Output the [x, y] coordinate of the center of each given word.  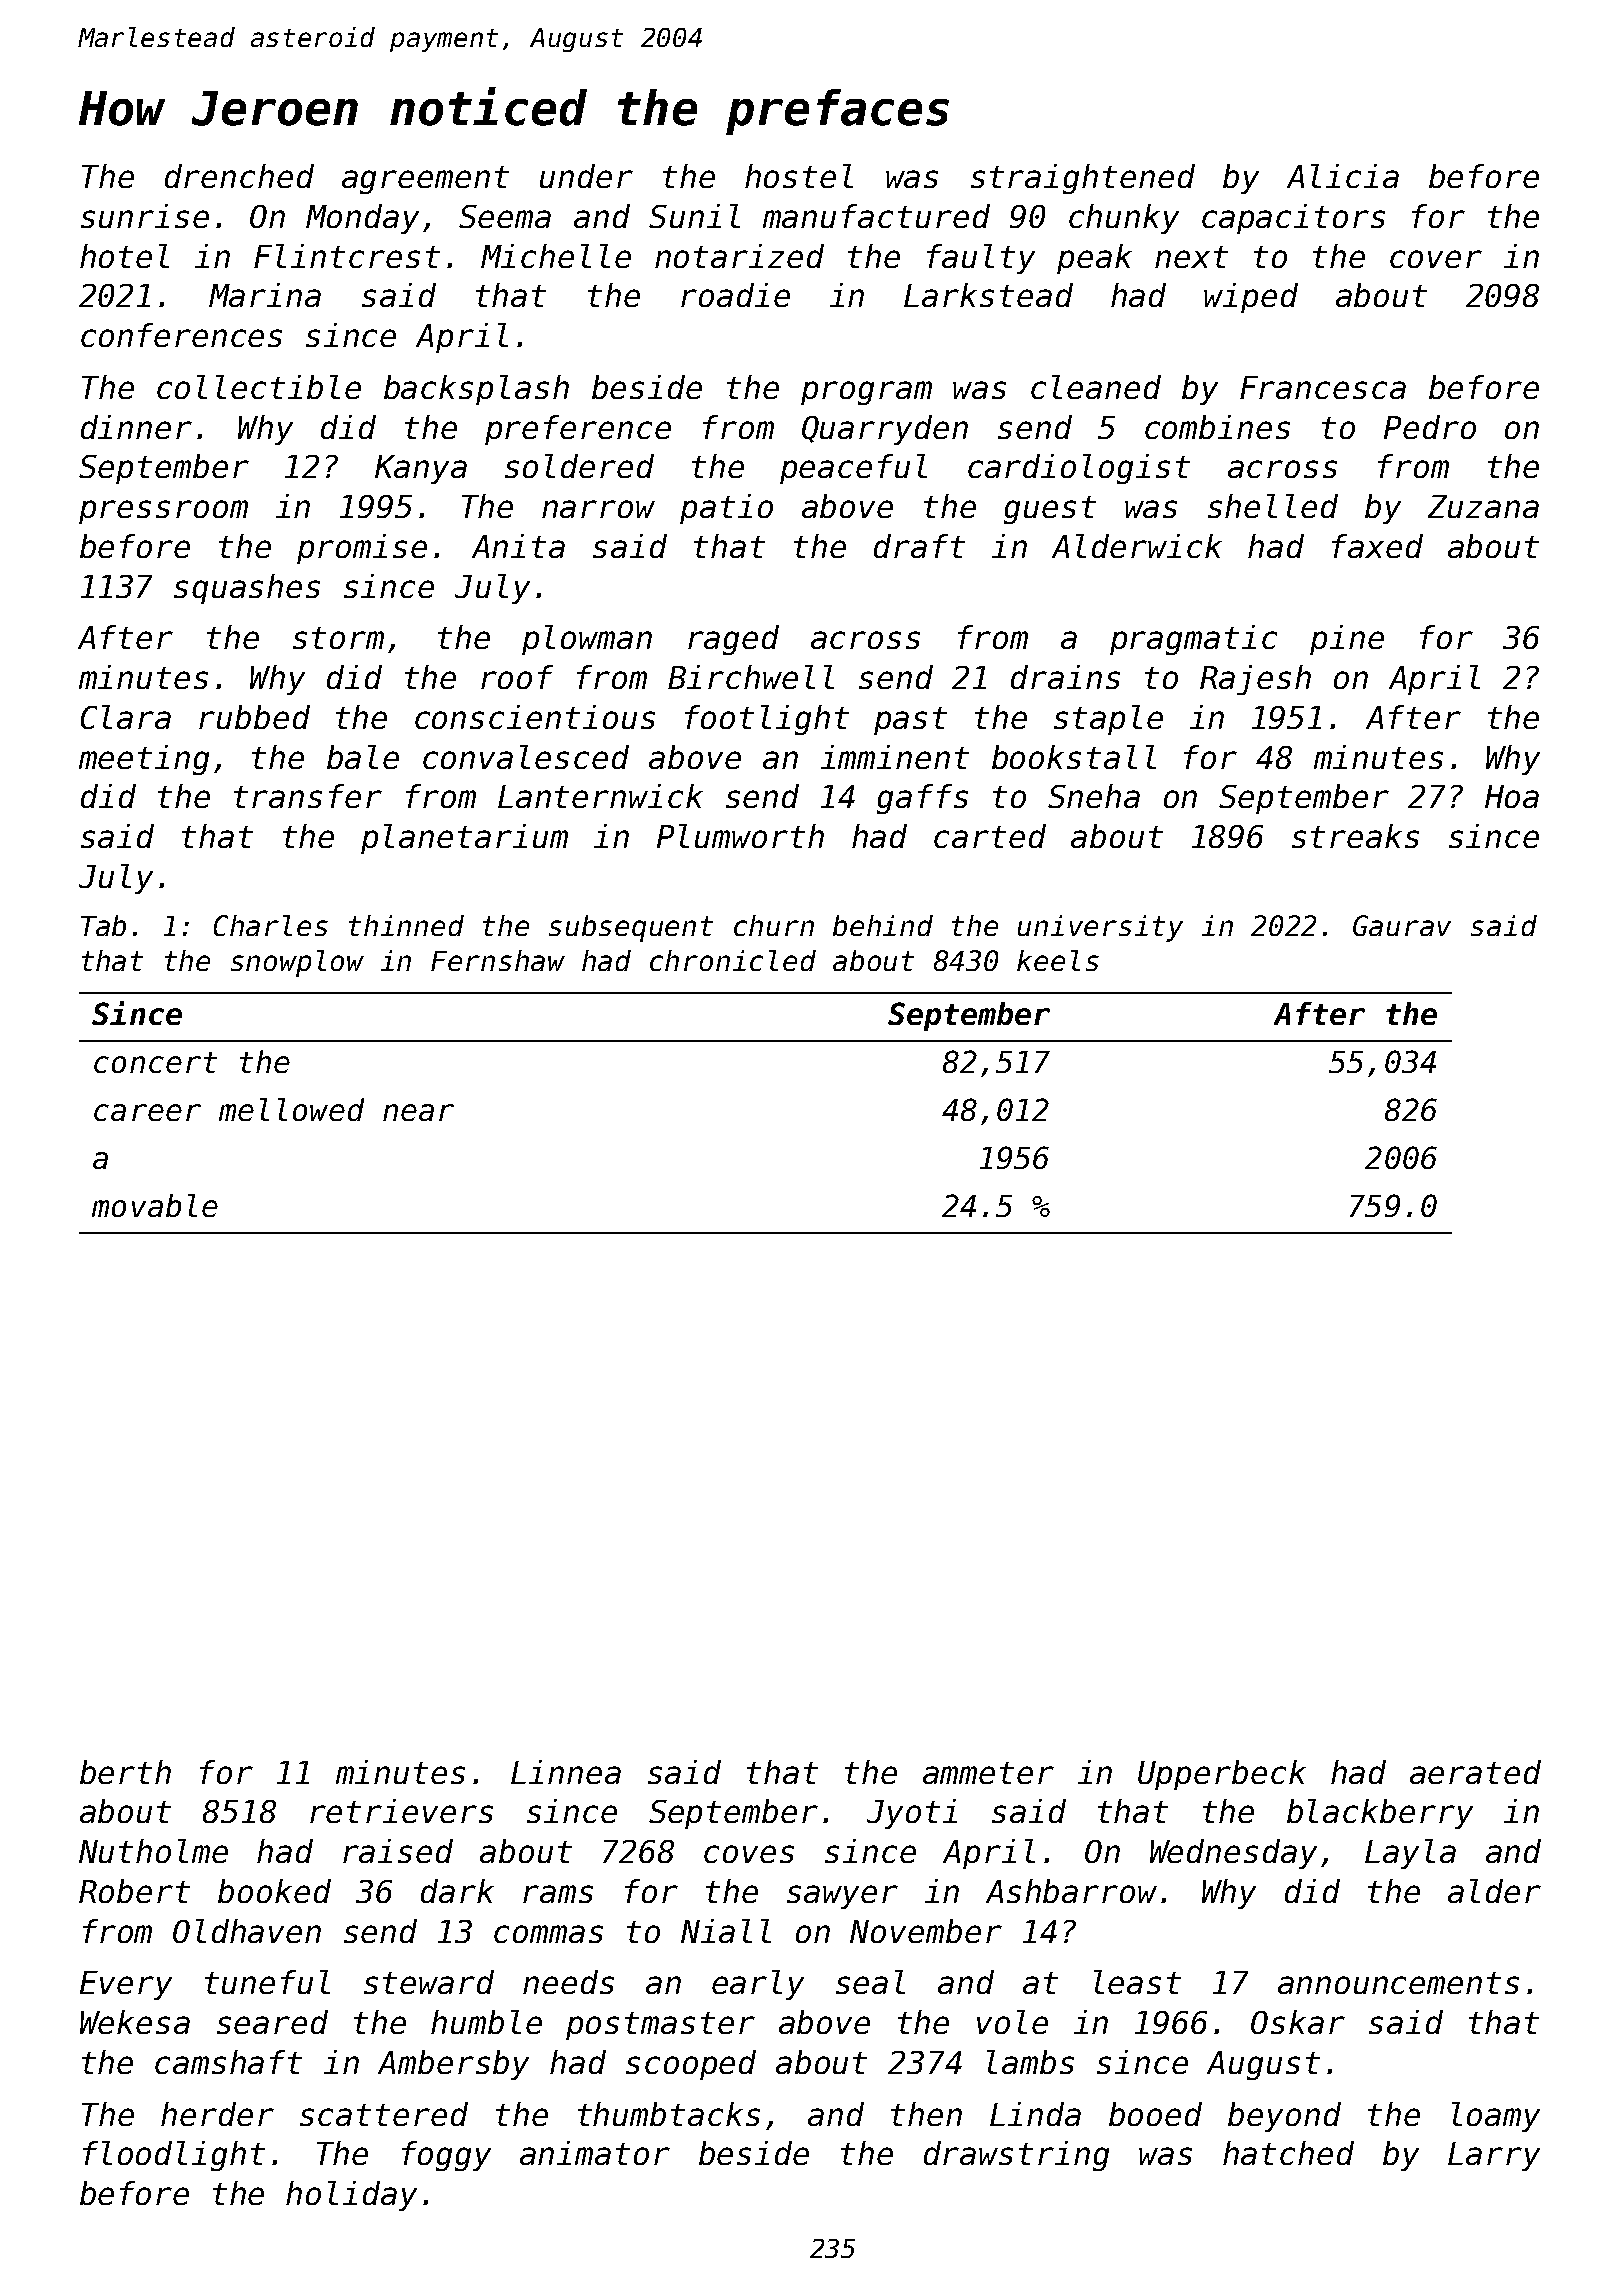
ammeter [988, 1773]
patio [726, 509]
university [1100, 928]
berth [125, 1772]
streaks [1355, 836]
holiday [351, 2196]
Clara [126, 717]
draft [919, 546]
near [418, 1112]
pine [1347, 640]
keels [1058, 960]
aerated [1475, 1772]
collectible [259, 387]
